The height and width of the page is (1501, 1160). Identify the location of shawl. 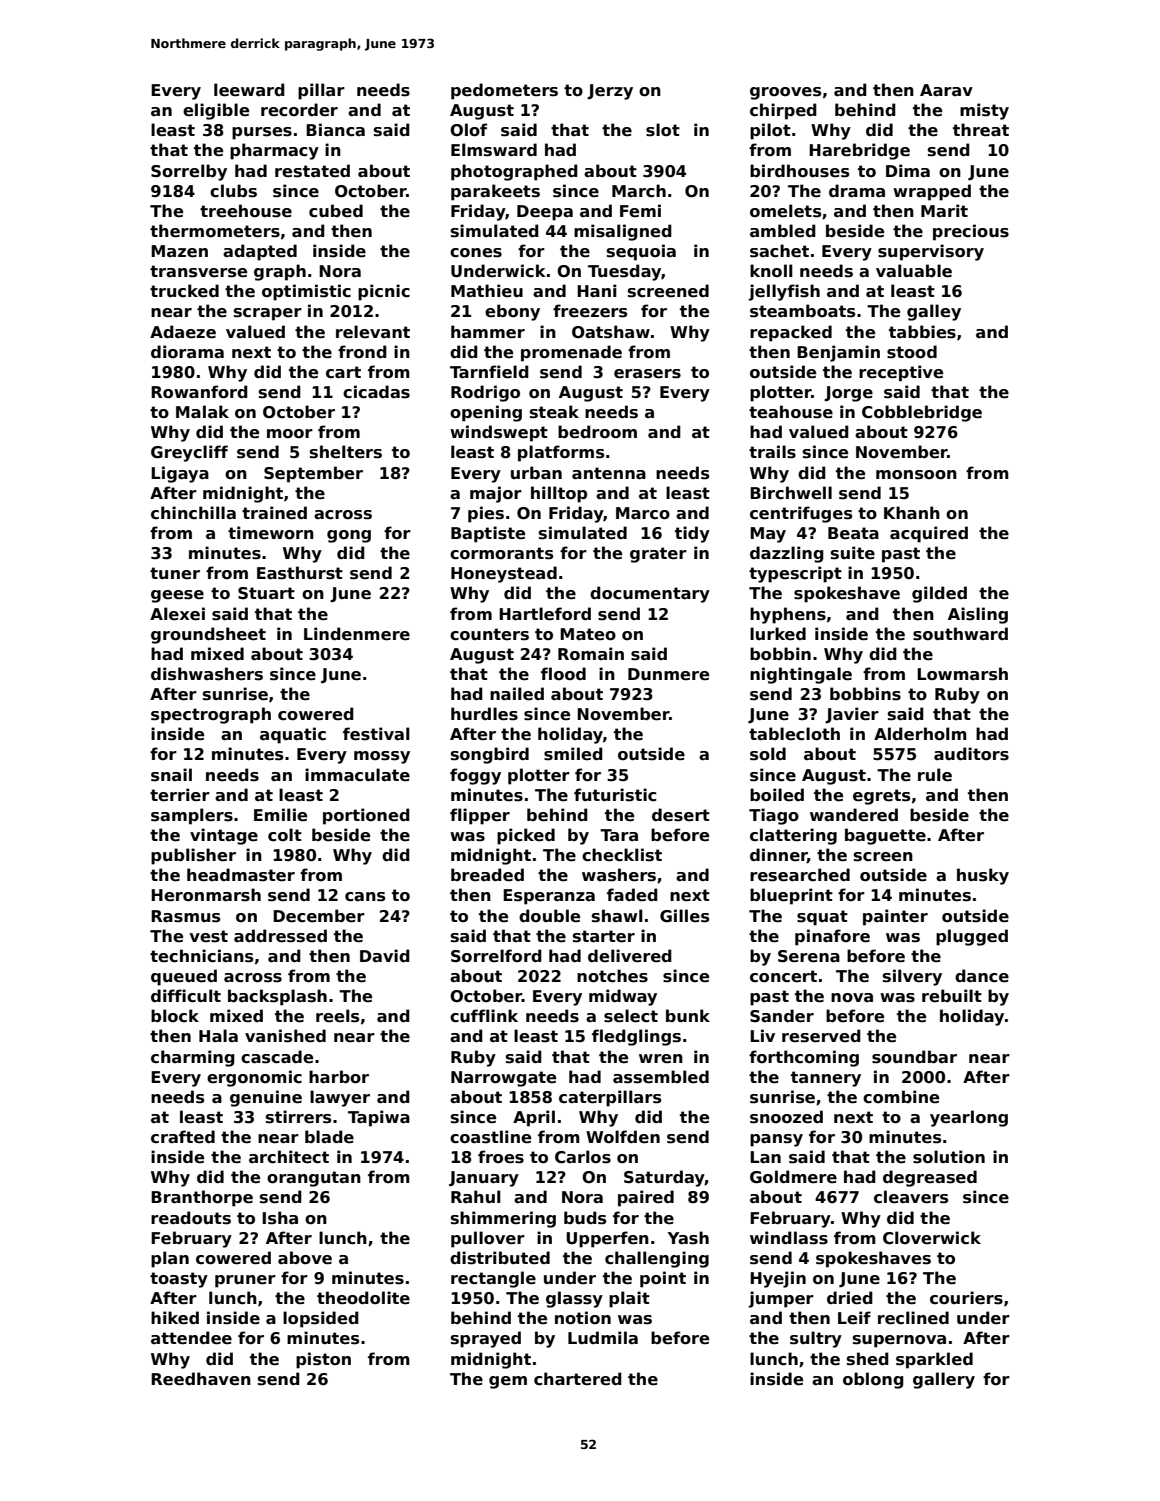
(617, 916).
